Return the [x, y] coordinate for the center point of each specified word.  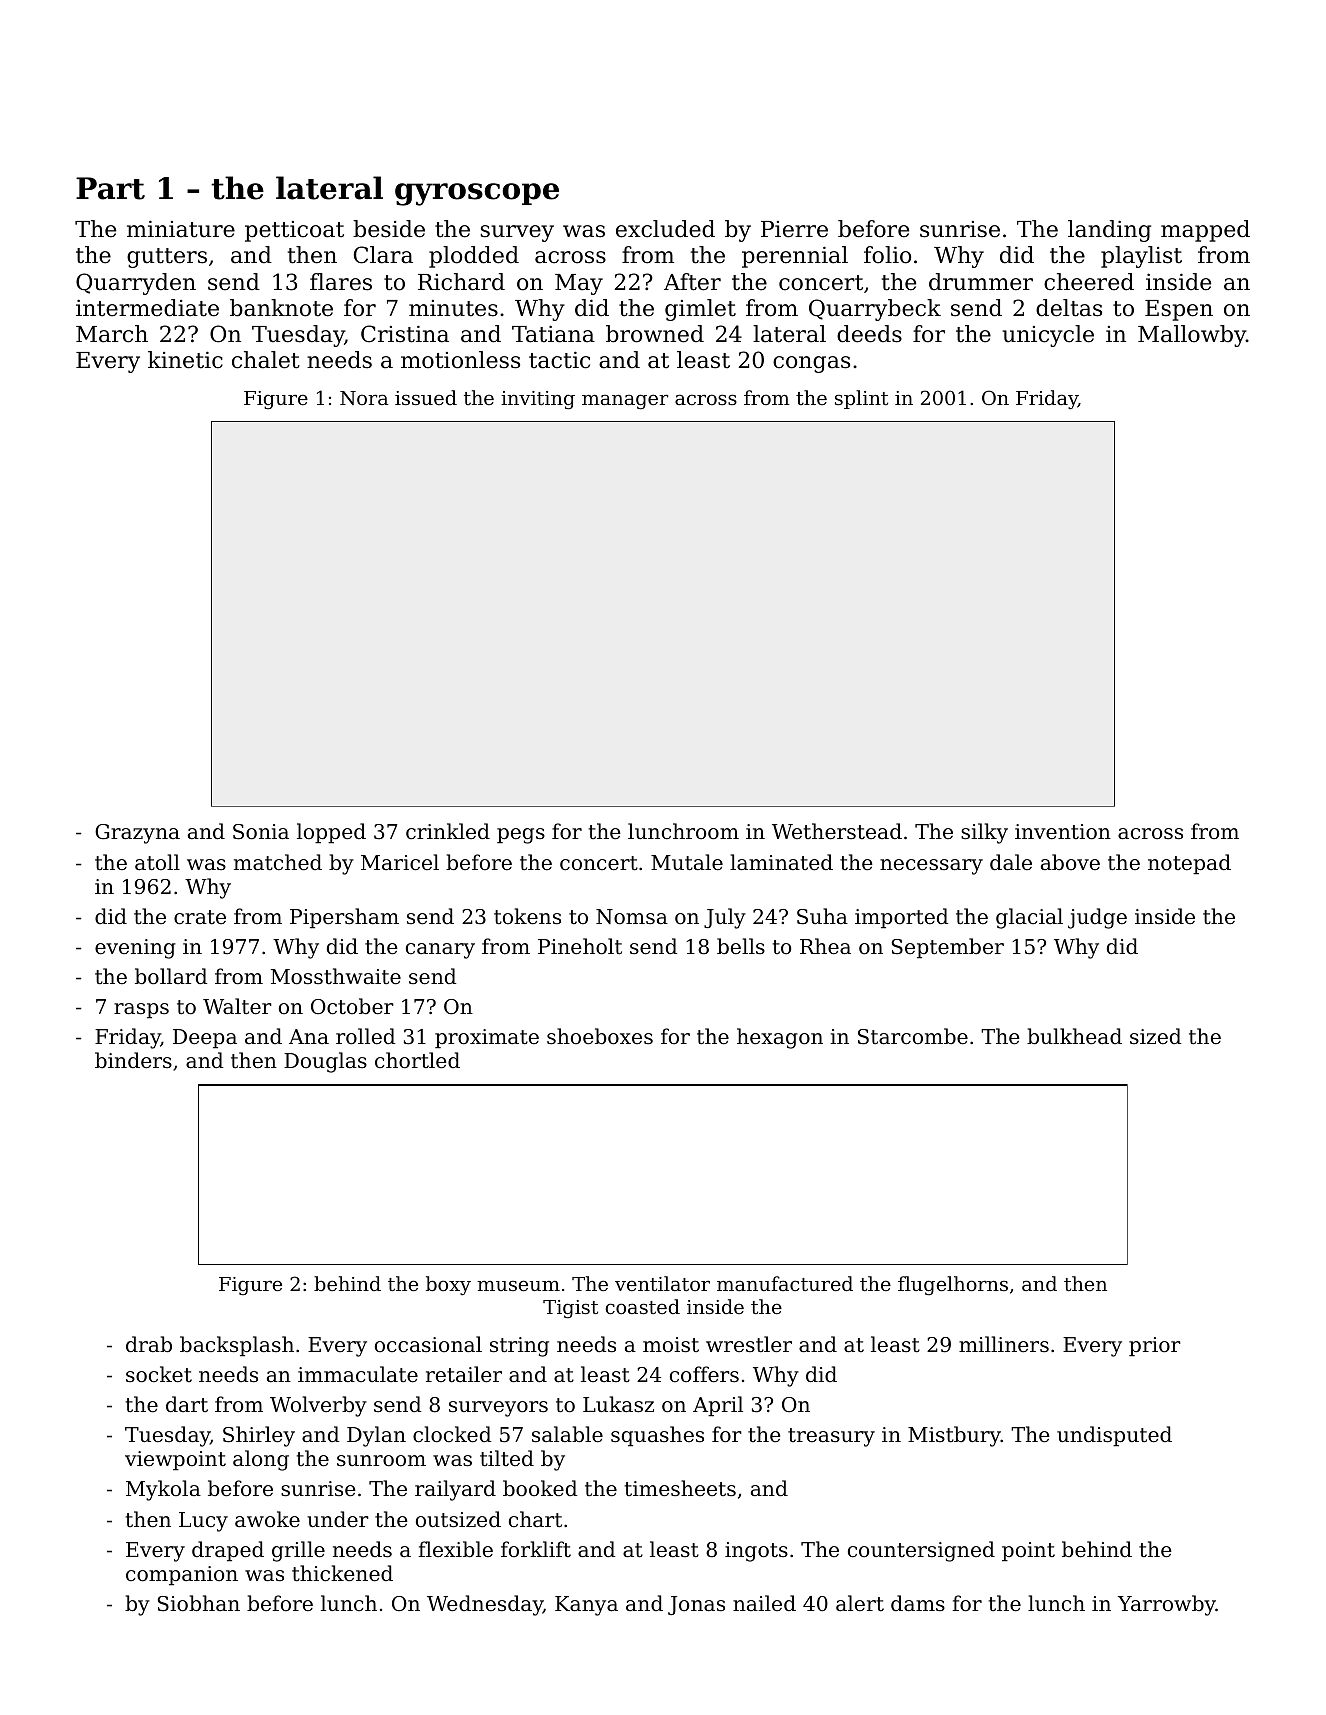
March [112, 334]
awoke [267, 1519]
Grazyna [137, 834]
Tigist [570, 1309]
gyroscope [477, 194]
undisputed [1114, 1436]
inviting [538, 400]
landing [1109, 231]
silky [984, 833]
